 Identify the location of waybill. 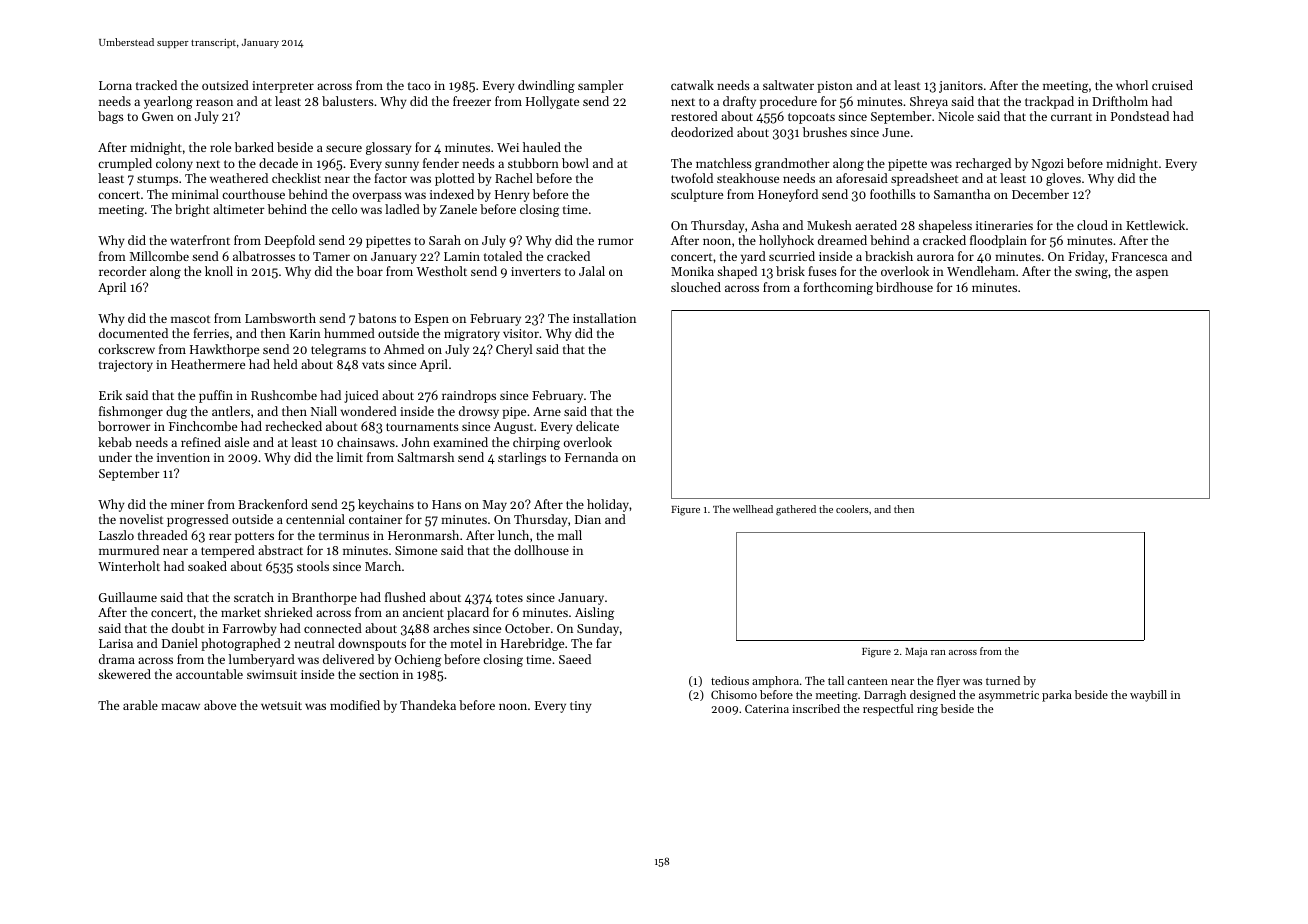
(1148, 696).
